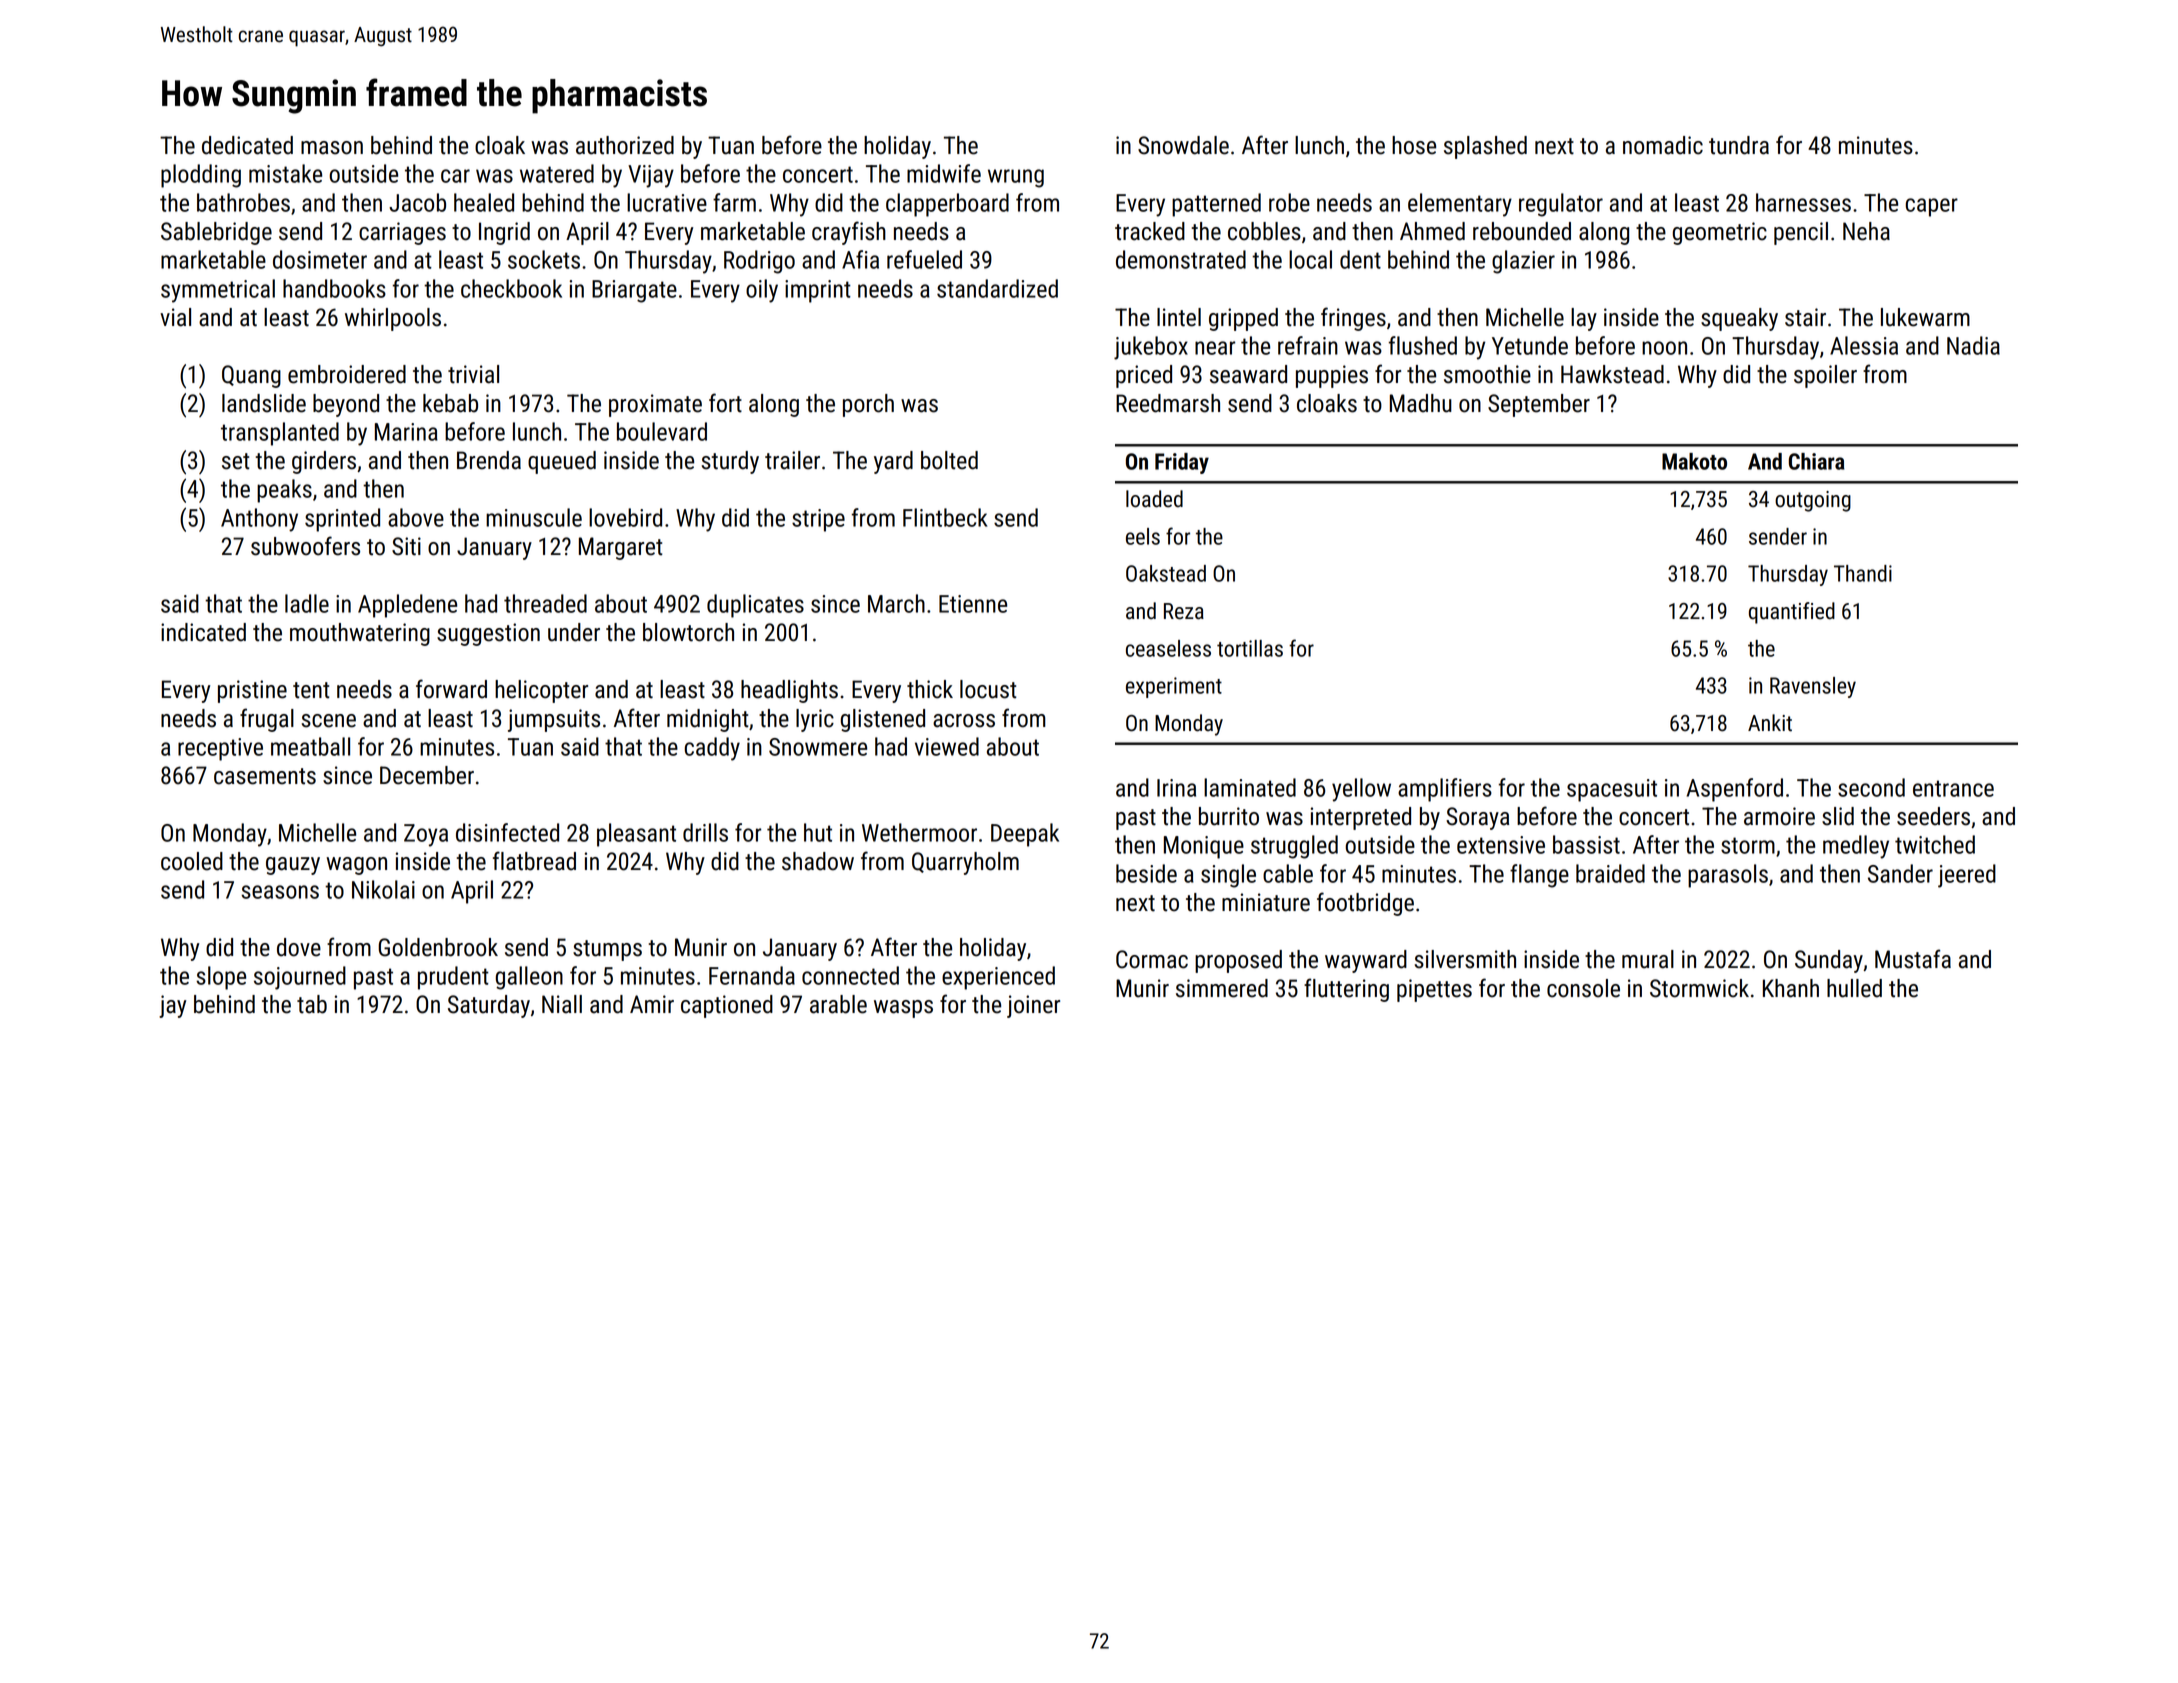 The image size is (2178, 1683). What do you see at coordinates (868, 405) in the page?
I see `porch` at bounding box center [868, 405].
